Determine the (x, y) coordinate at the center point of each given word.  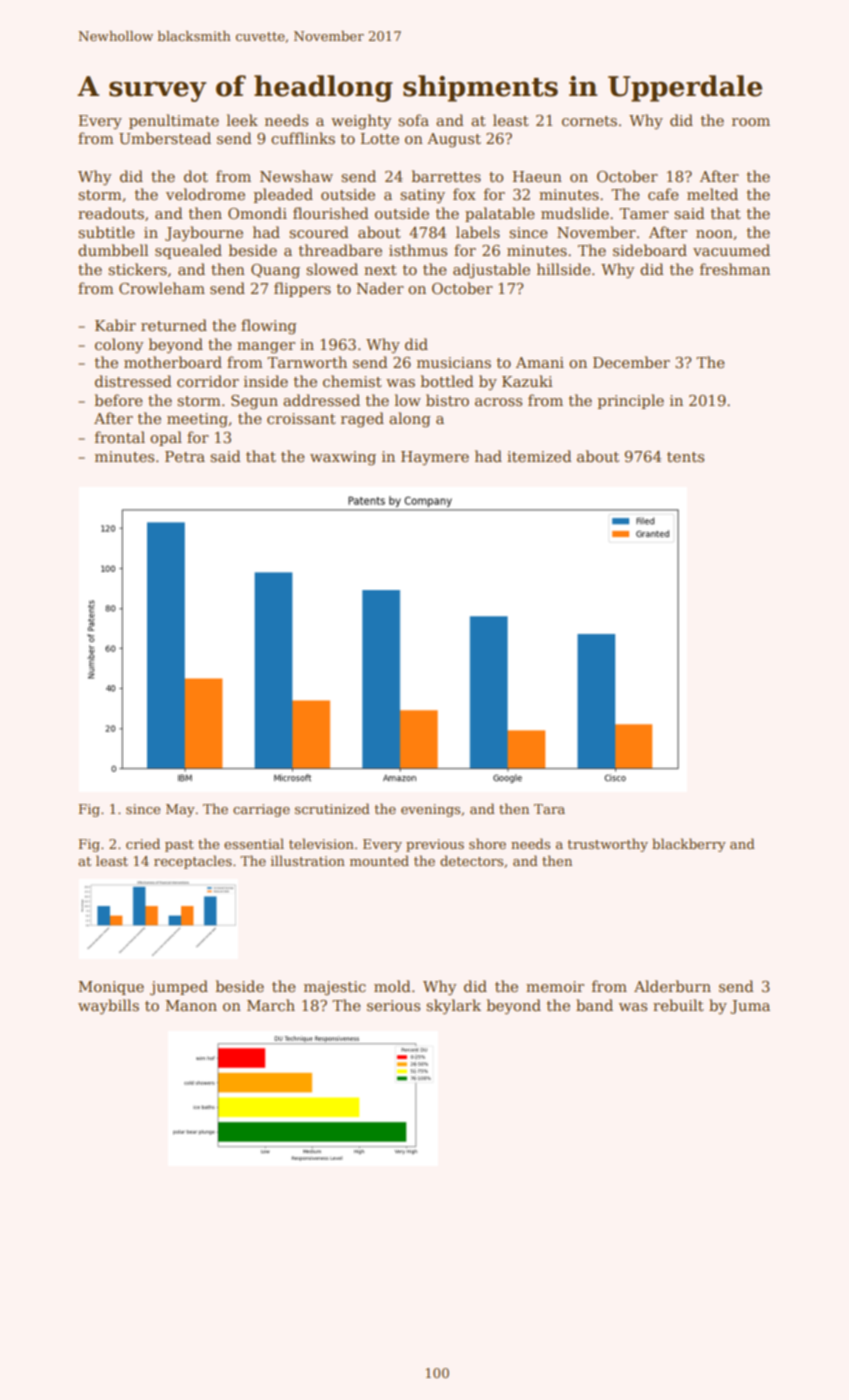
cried (143, 843)
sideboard (650, 250)
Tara (549, 809)
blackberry (689, 845)
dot (196, 176)
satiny (422, 196)
